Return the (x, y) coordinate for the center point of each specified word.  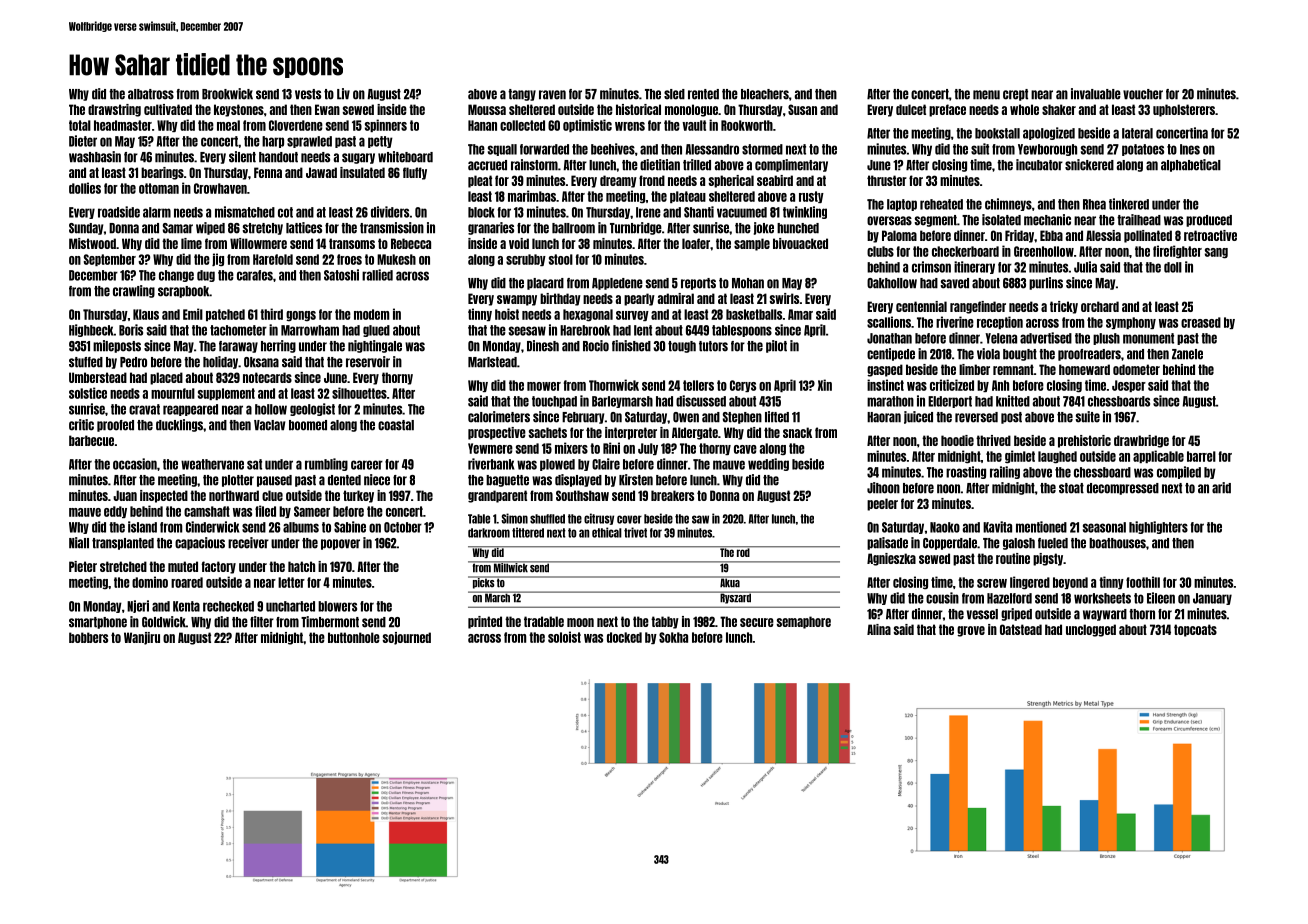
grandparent (497, 496)
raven (552, 95)
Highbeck (91, 330)
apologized (1049, 133)
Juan (125, 495)
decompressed (1123, 489)
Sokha (673, 637)
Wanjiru (142, 638)
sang (1216, 253)
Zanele (1187, 354)
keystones (239, 110)
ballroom (573, 228)
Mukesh (396, 259)
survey (632, 316)
